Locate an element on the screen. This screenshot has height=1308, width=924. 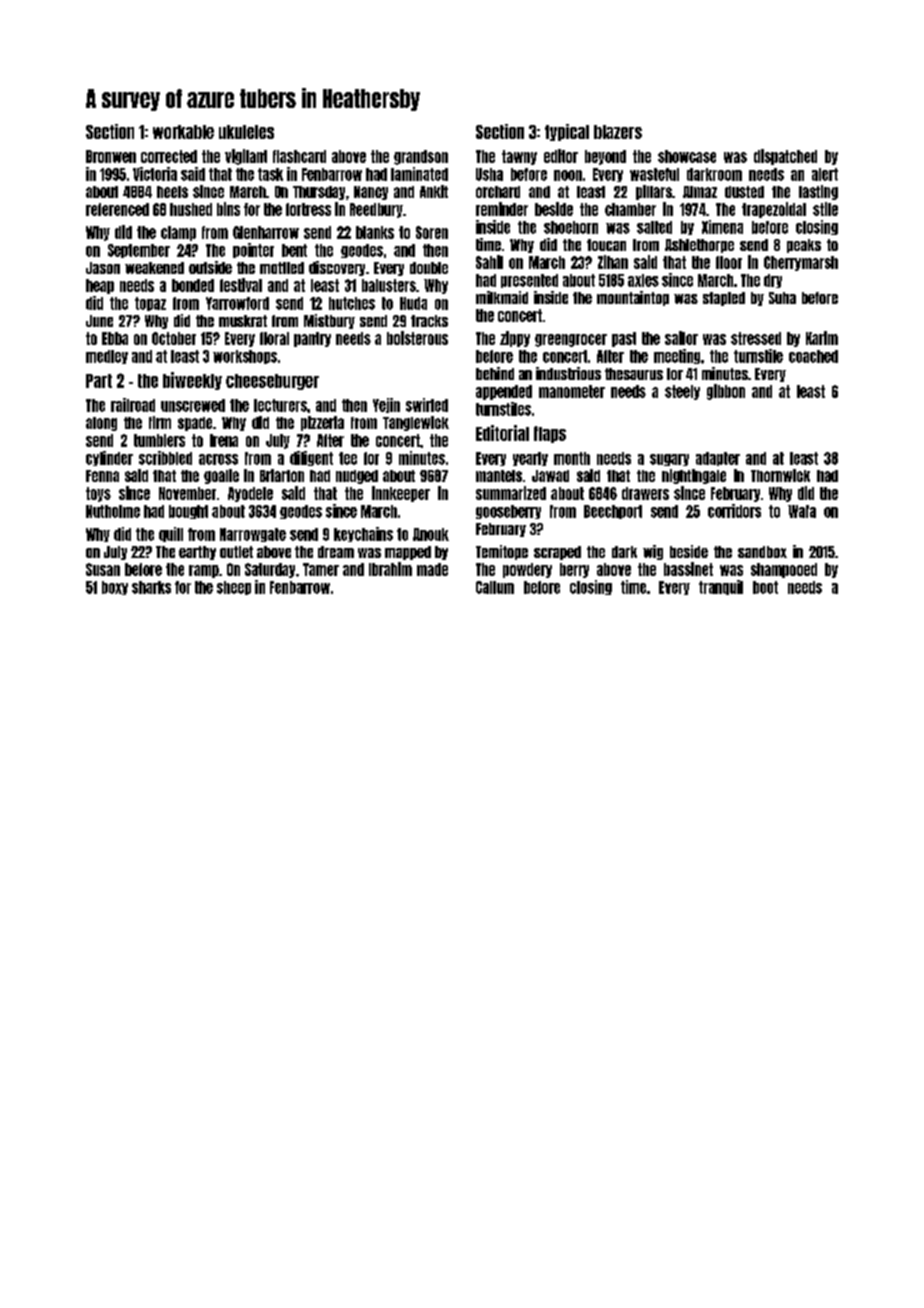
heap is located at coordinates (100, 286).
